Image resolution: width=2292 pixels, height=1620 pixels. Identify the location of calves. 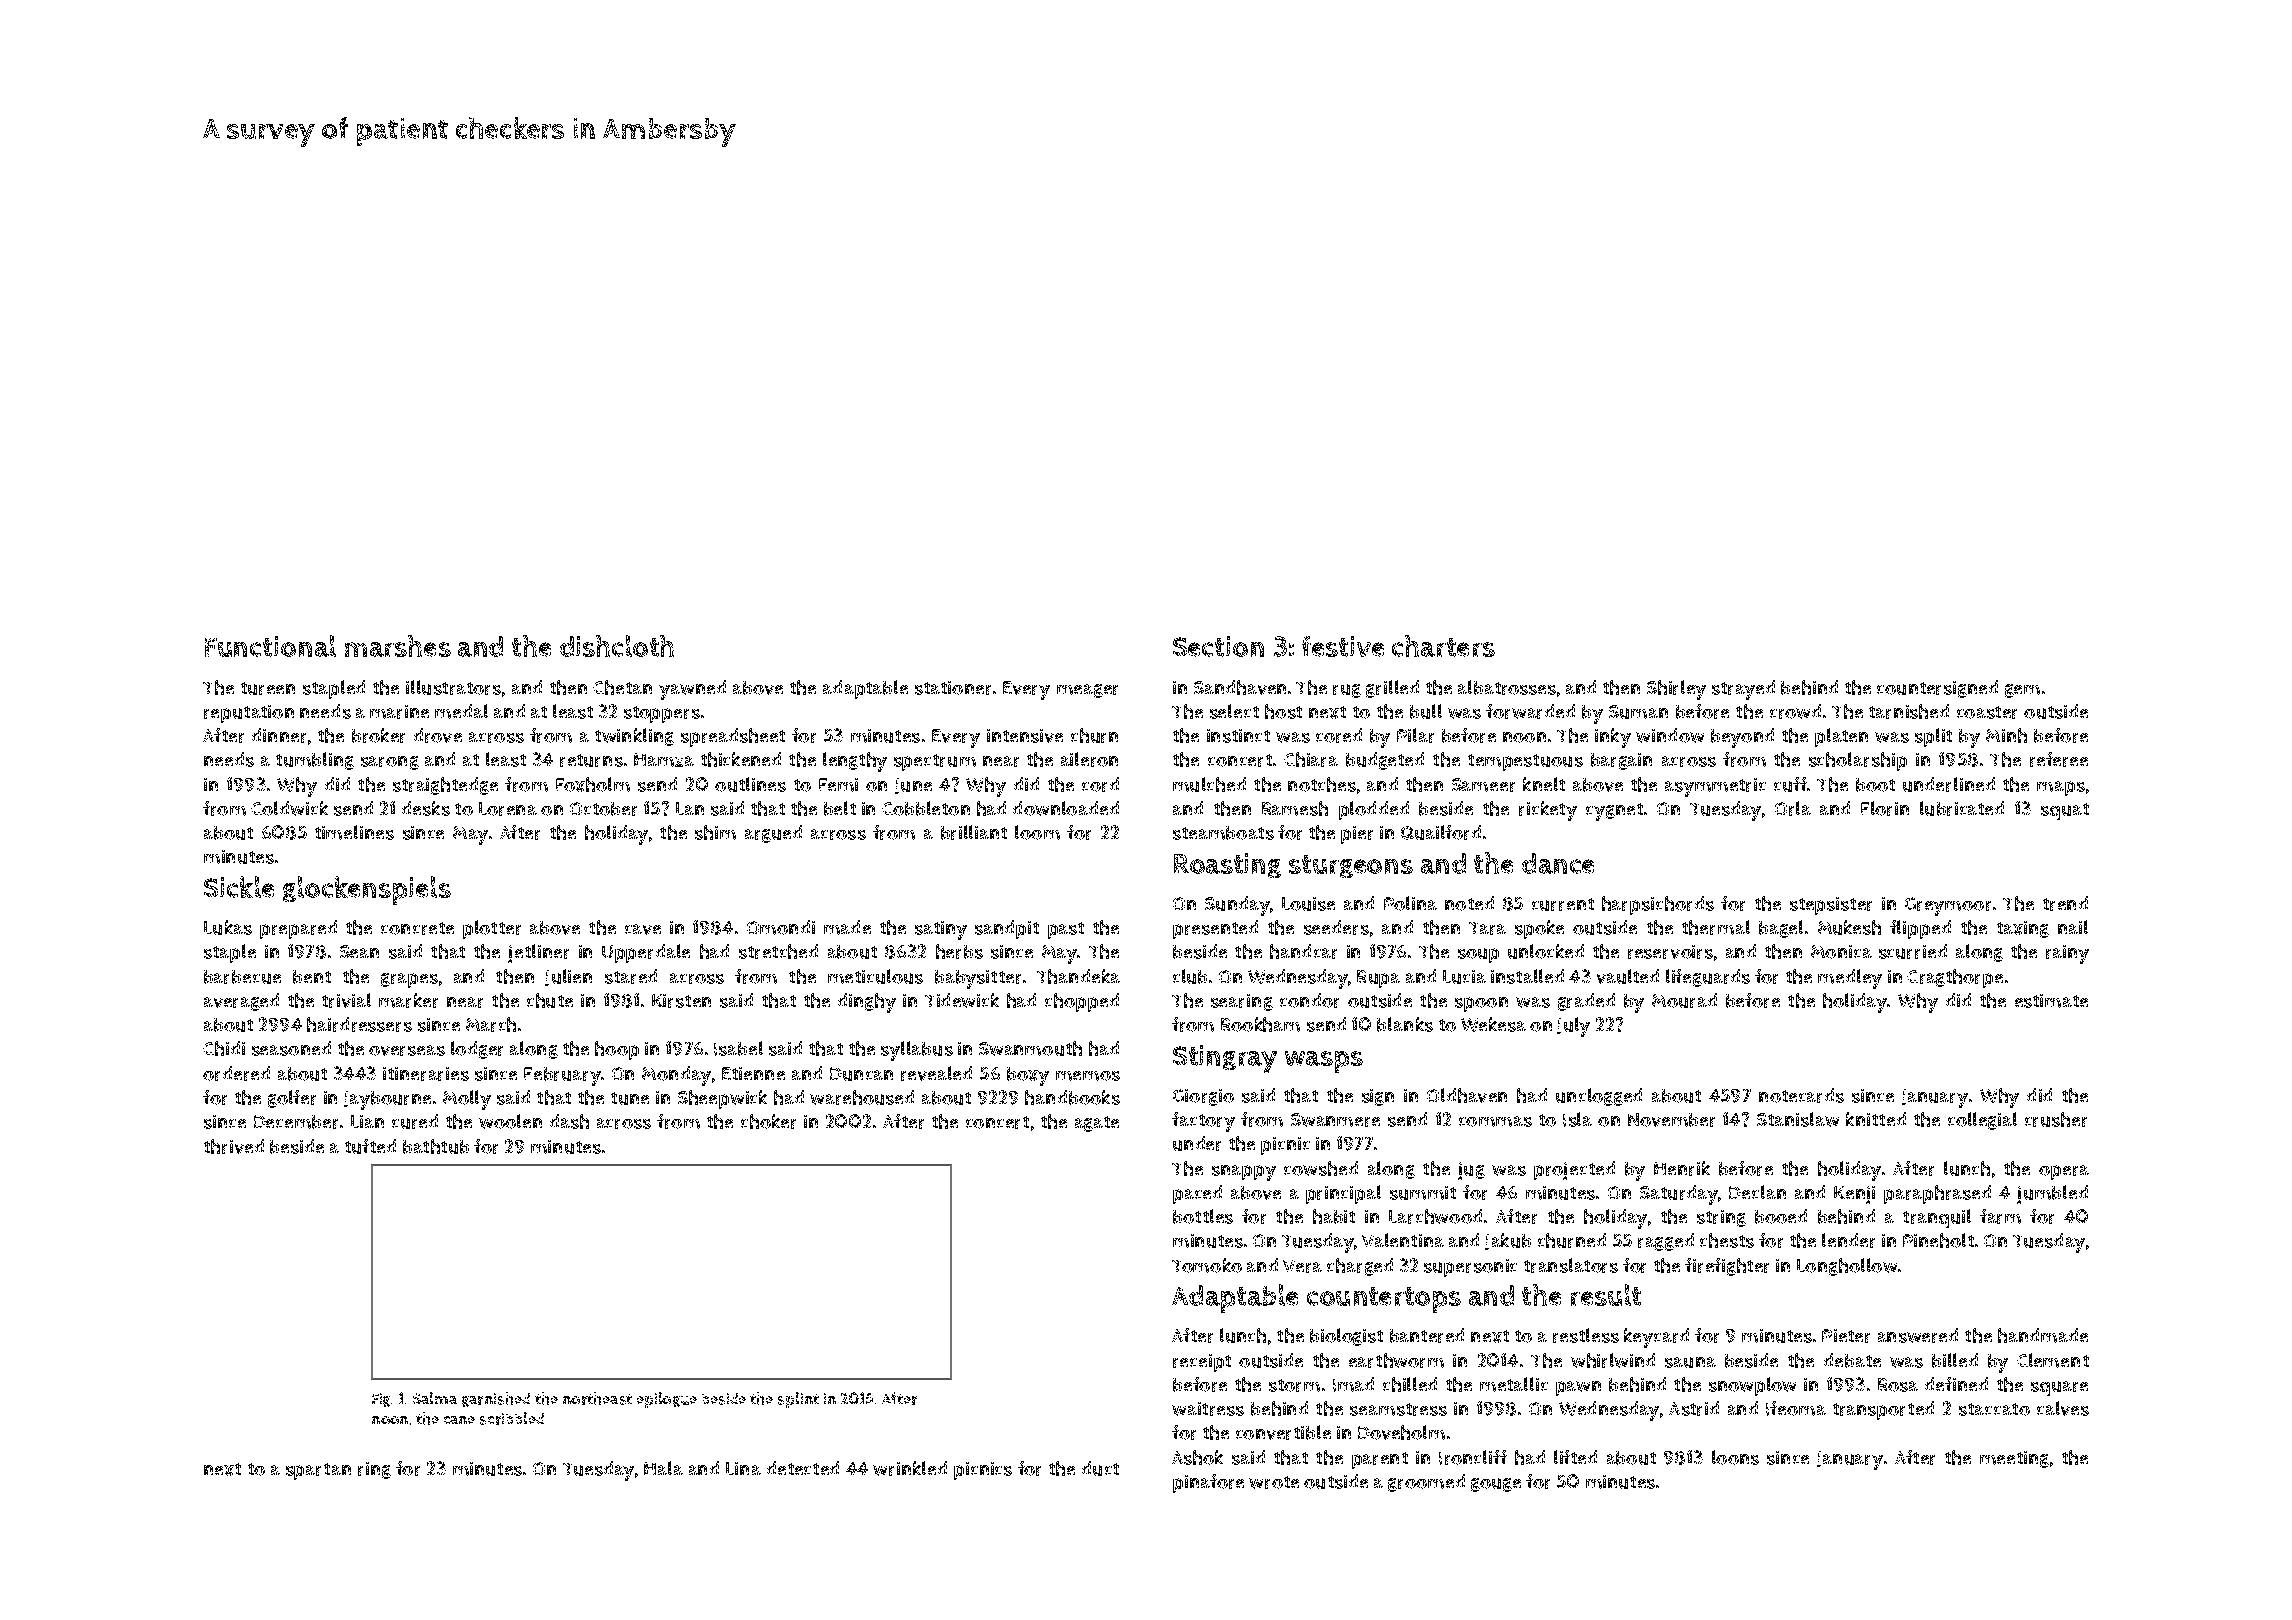
(2063, 1408).
